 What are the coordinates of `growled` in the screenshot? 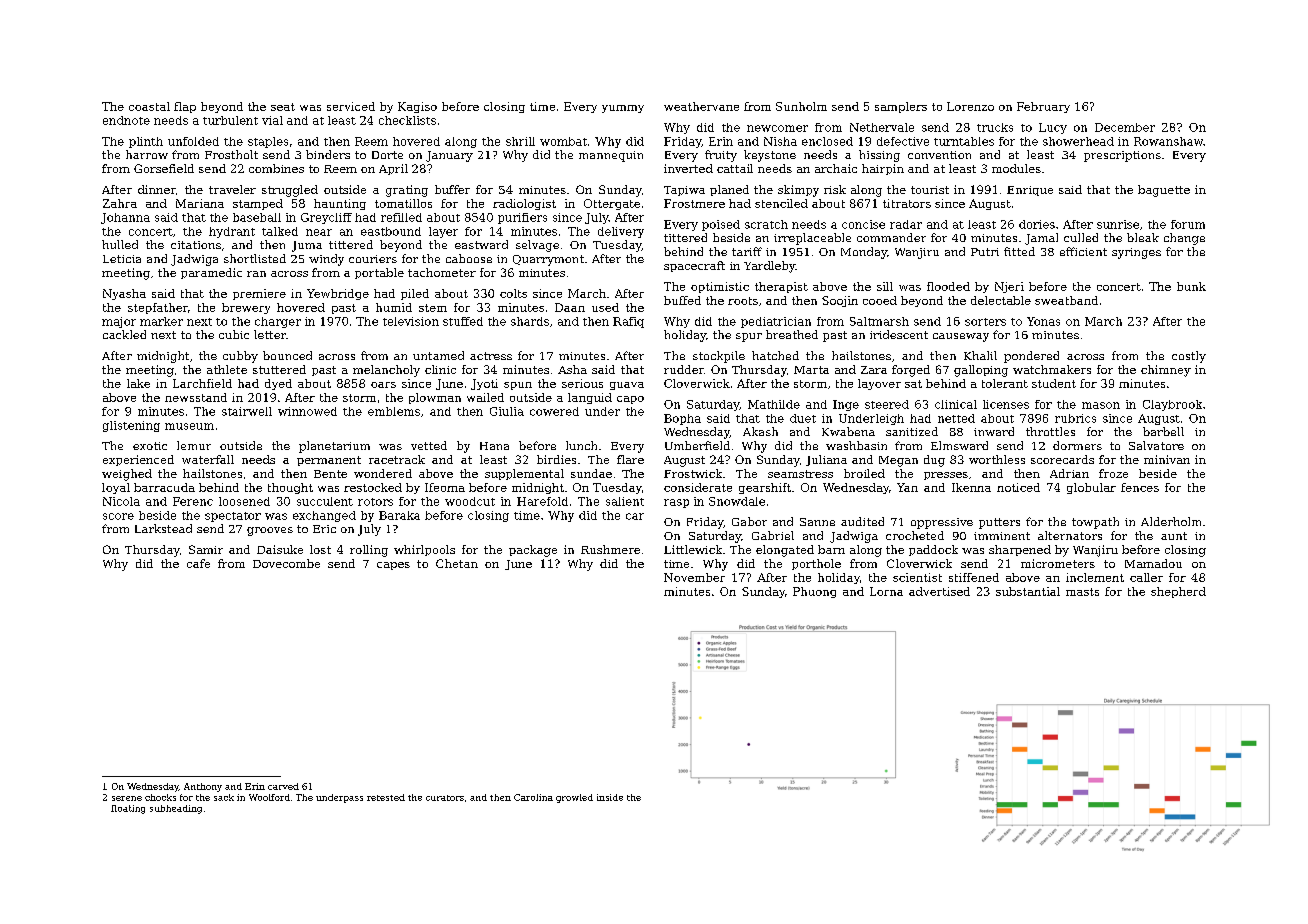 It's located at (574, 798).
